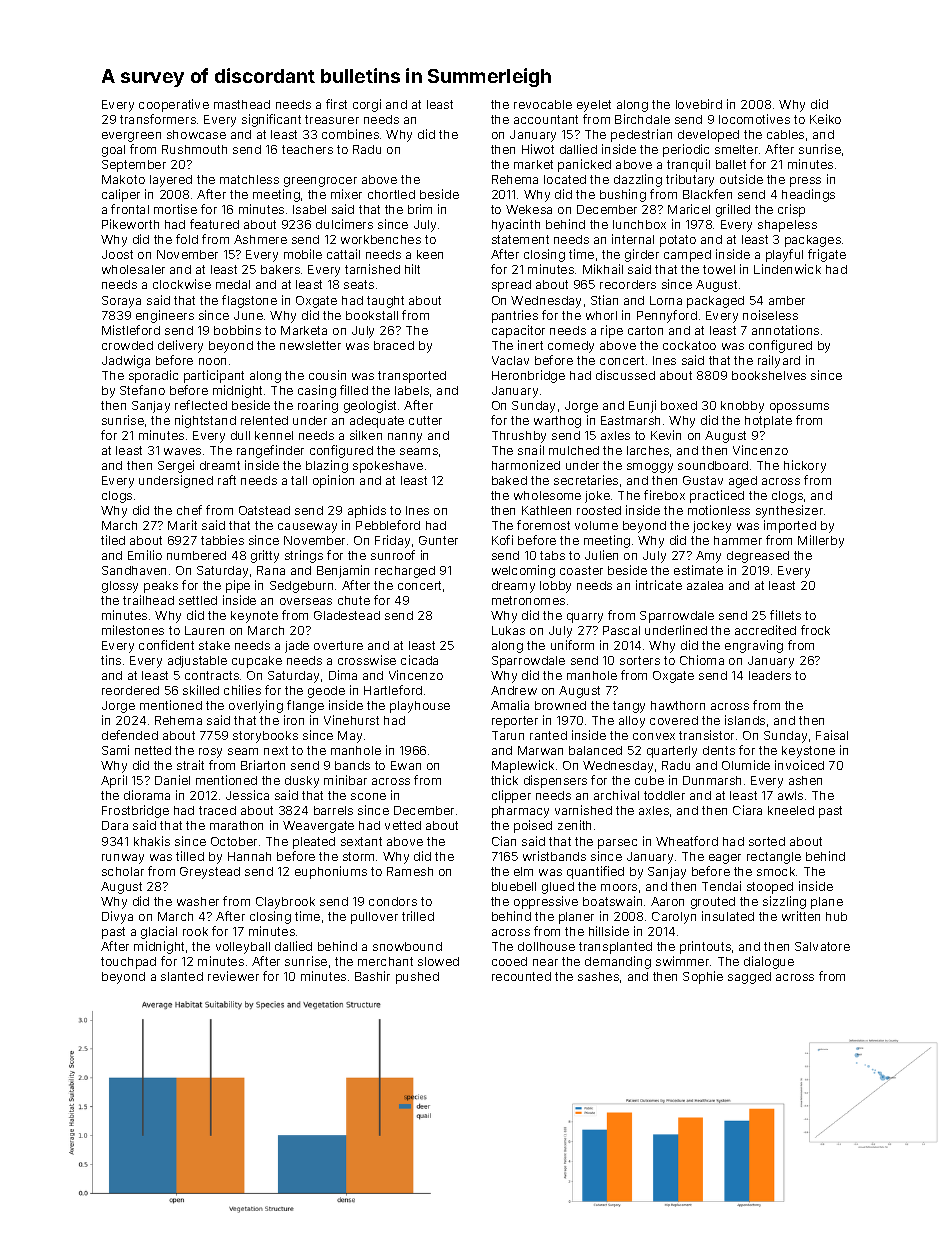 Image resolution: width=952 pixels, height=1233 pixels. What do you see at coordinates (174, 105) in the image?
I see `cooperative` at bounding box center [174, 105].
